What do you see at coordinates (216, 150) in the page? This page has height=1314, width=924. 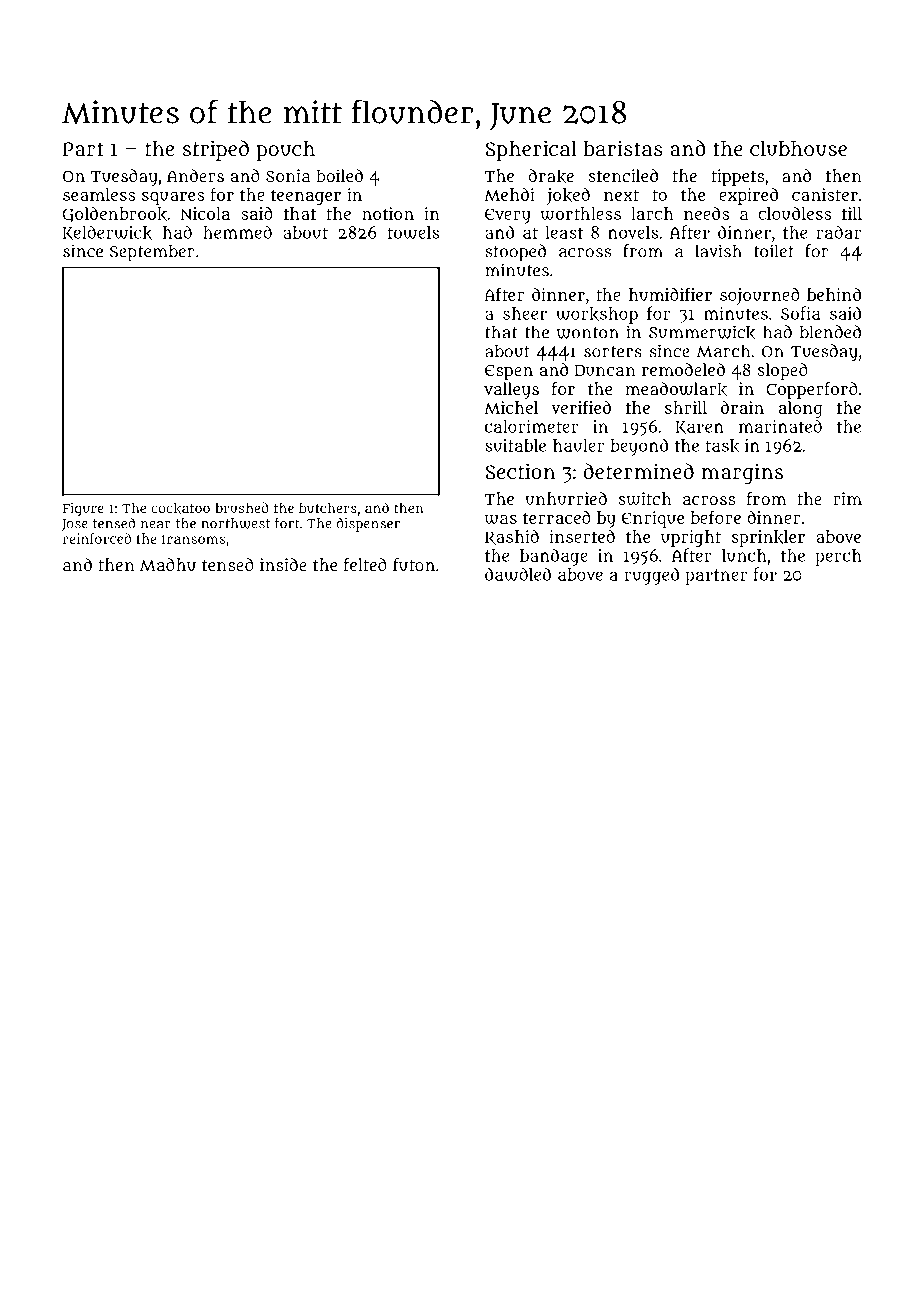 I see `striped` at bounding box center [216, 150].
